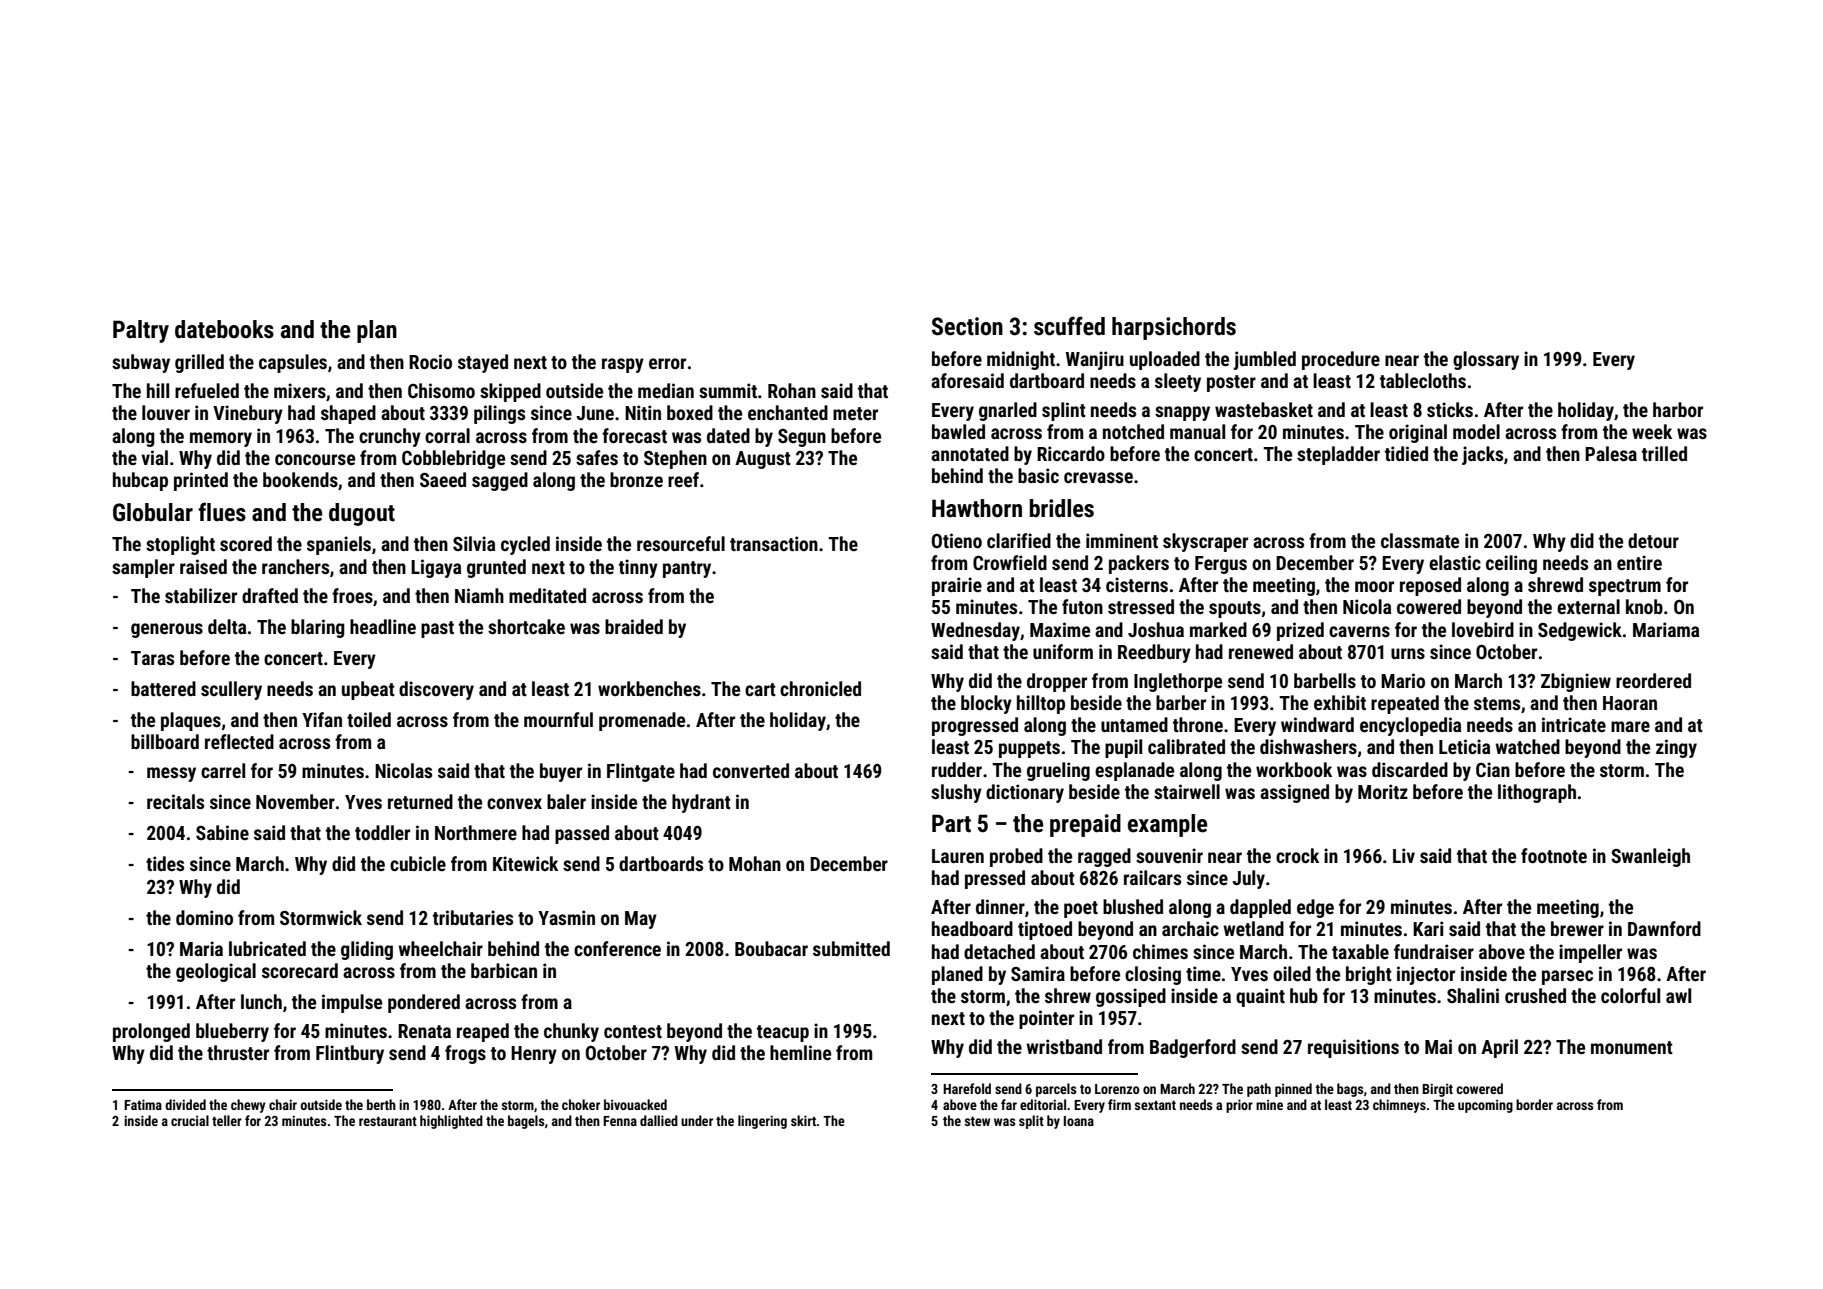 Image resolution: width=1823 pixels, height=1289 pixels. I want to click on hubcap, so click(140, 481).
